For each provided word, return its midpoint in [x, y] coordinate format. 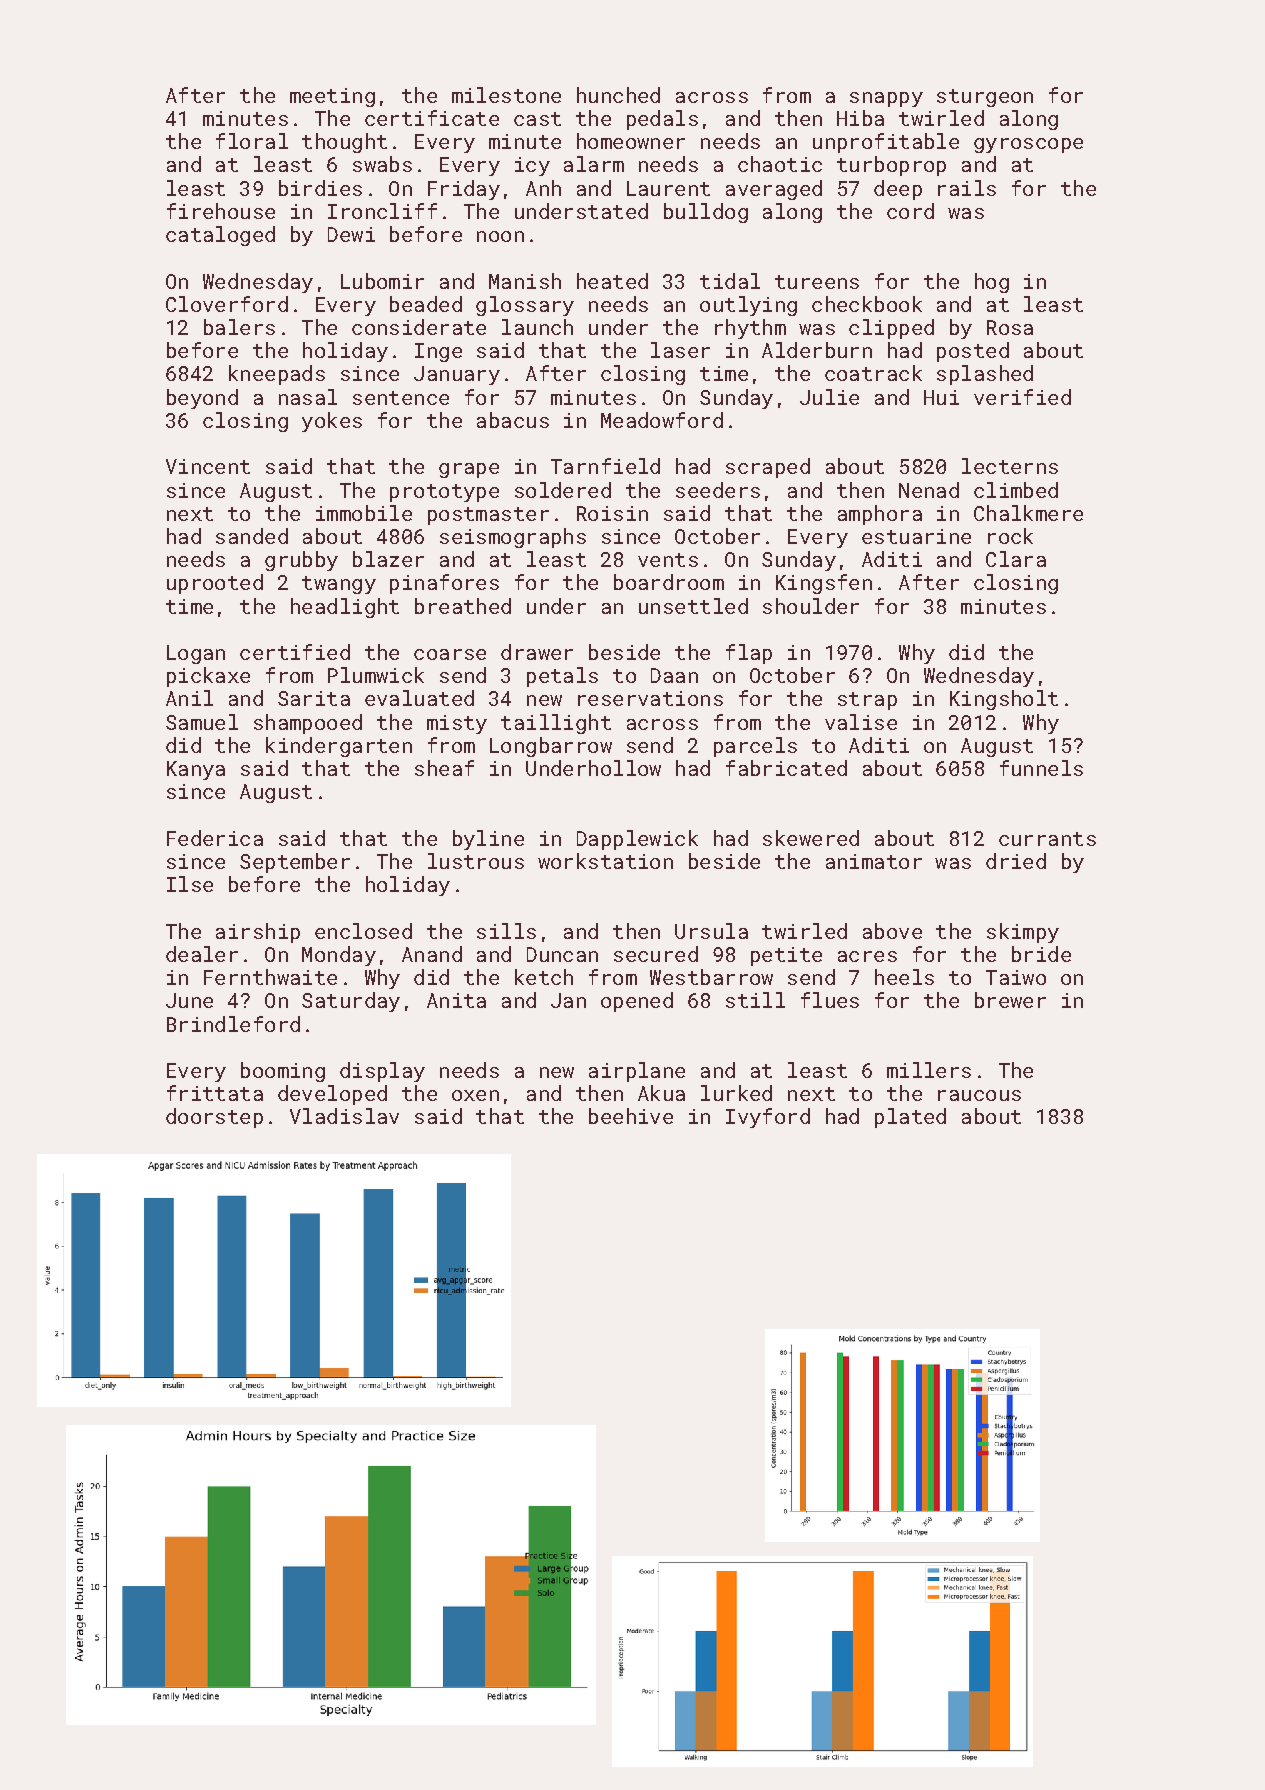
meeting [332, 97]
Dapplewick [637, 840]
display [382, 1072]
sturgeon [985, 98]
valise [861, 722]
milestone [506, 95]
